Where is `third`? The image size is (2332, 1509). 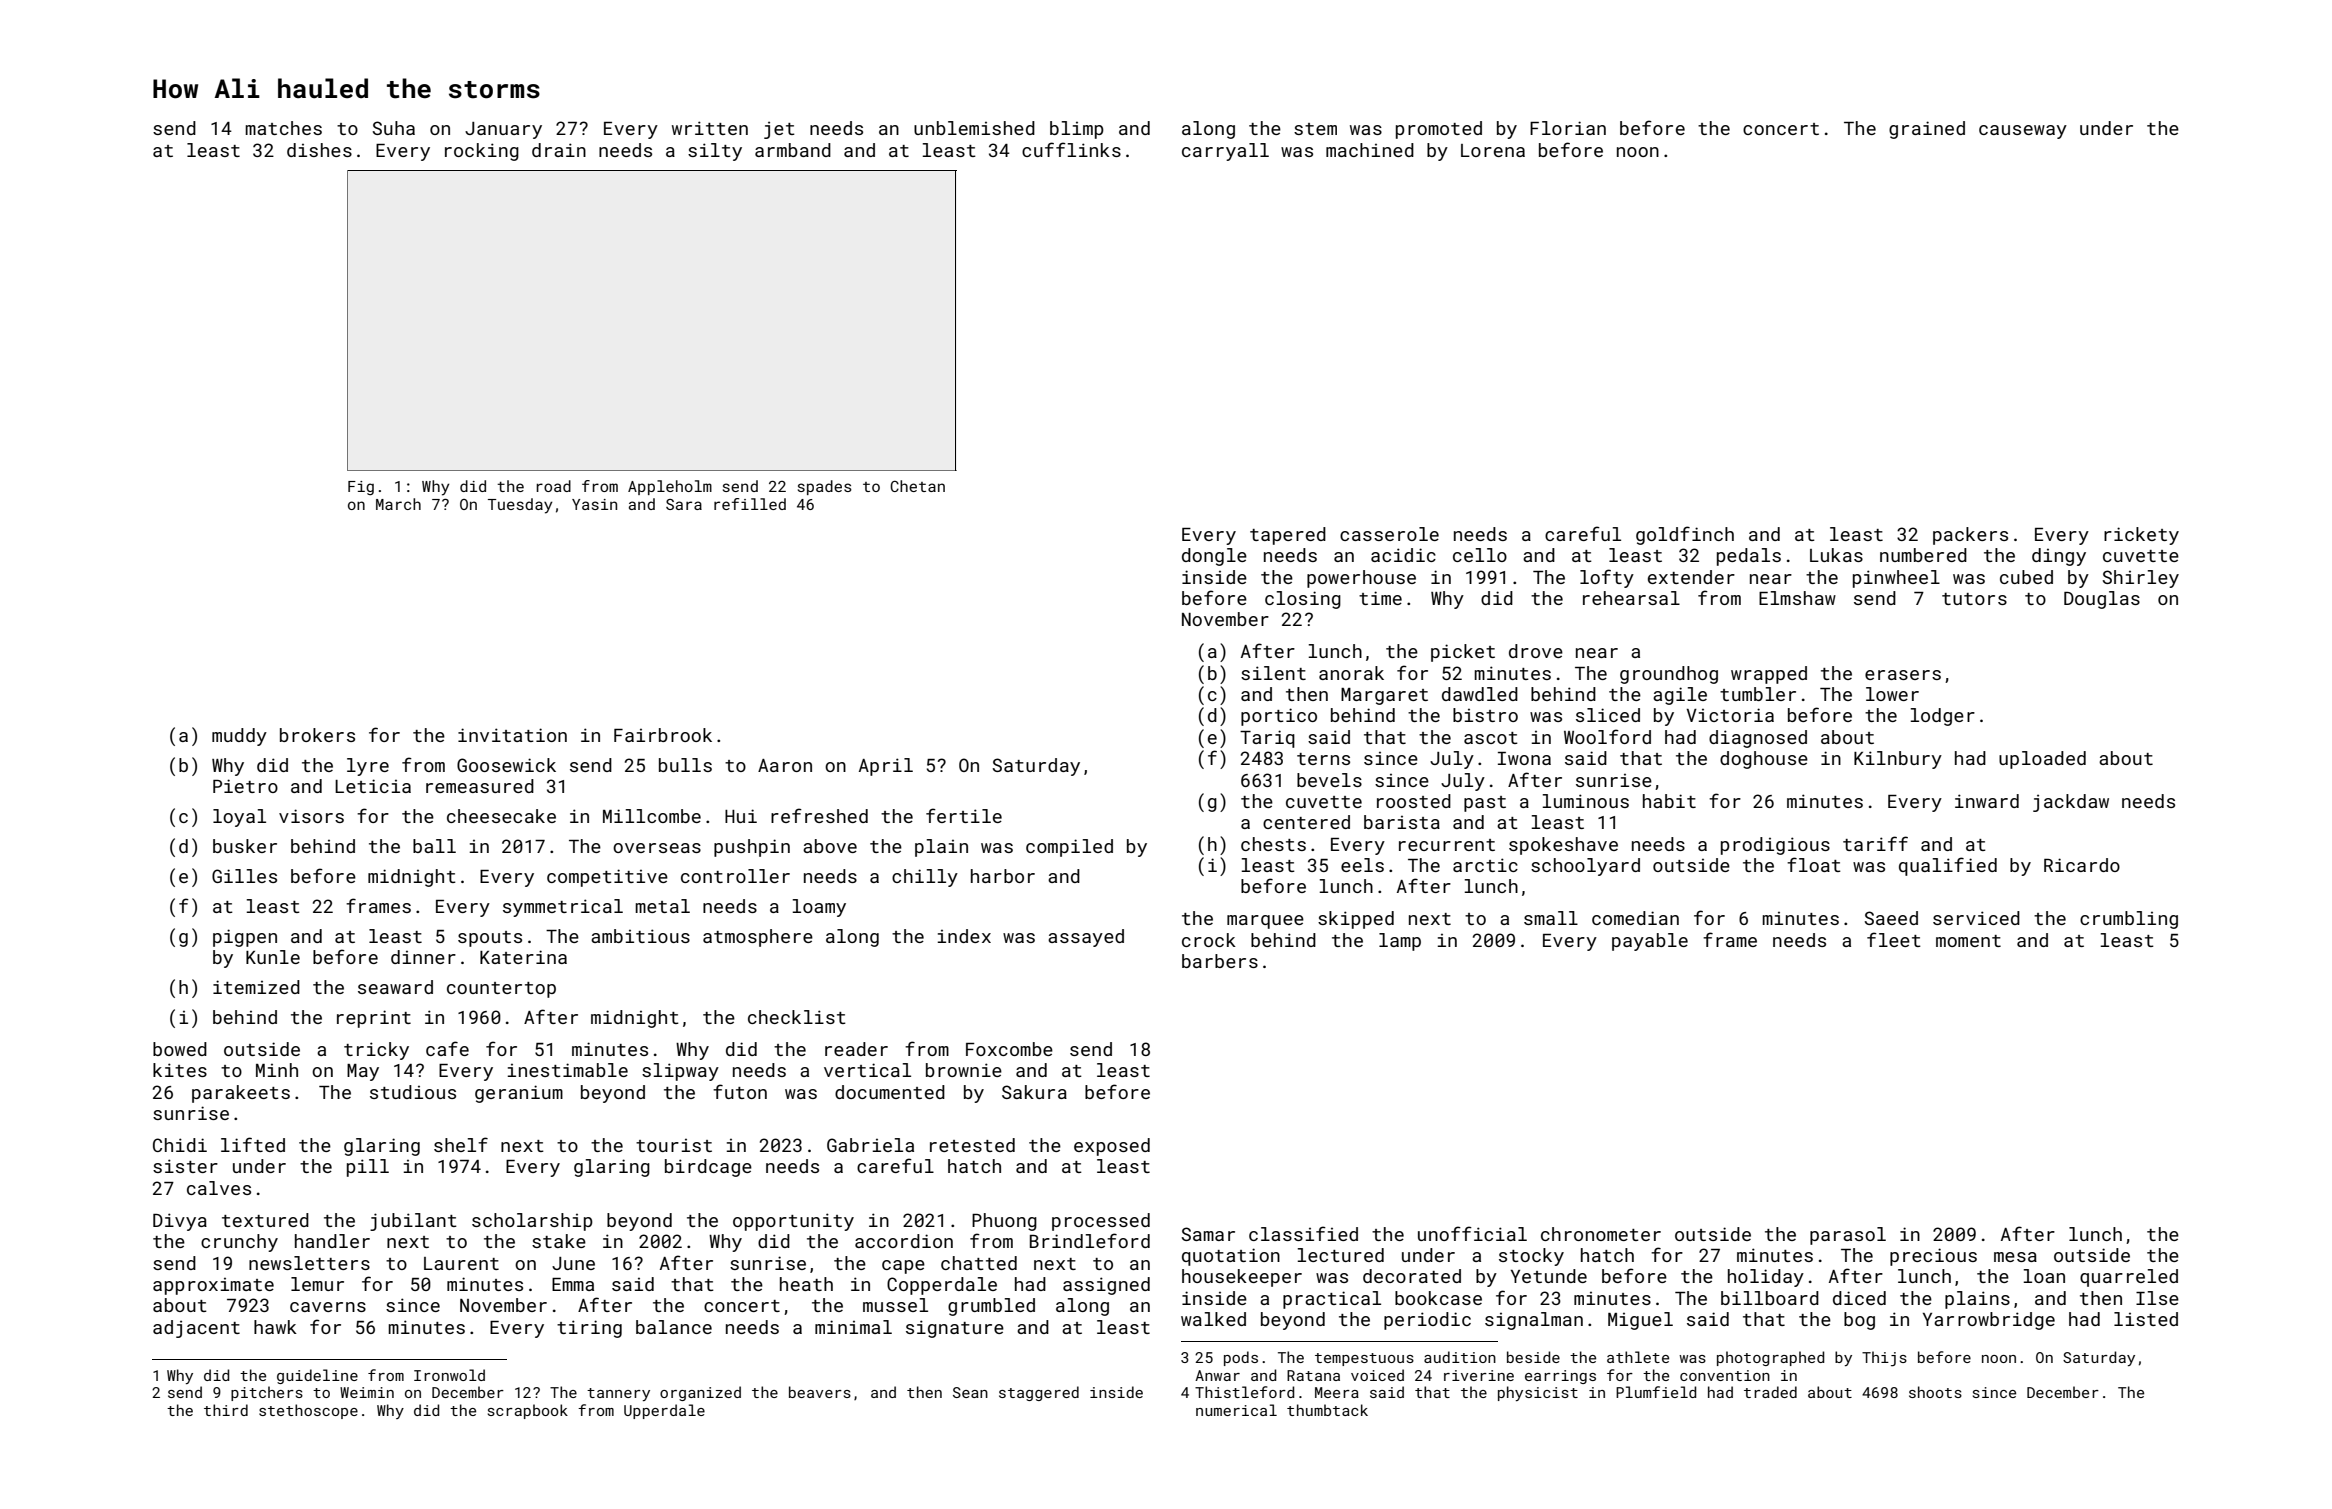
third is located at coordinates (226, 1410).
